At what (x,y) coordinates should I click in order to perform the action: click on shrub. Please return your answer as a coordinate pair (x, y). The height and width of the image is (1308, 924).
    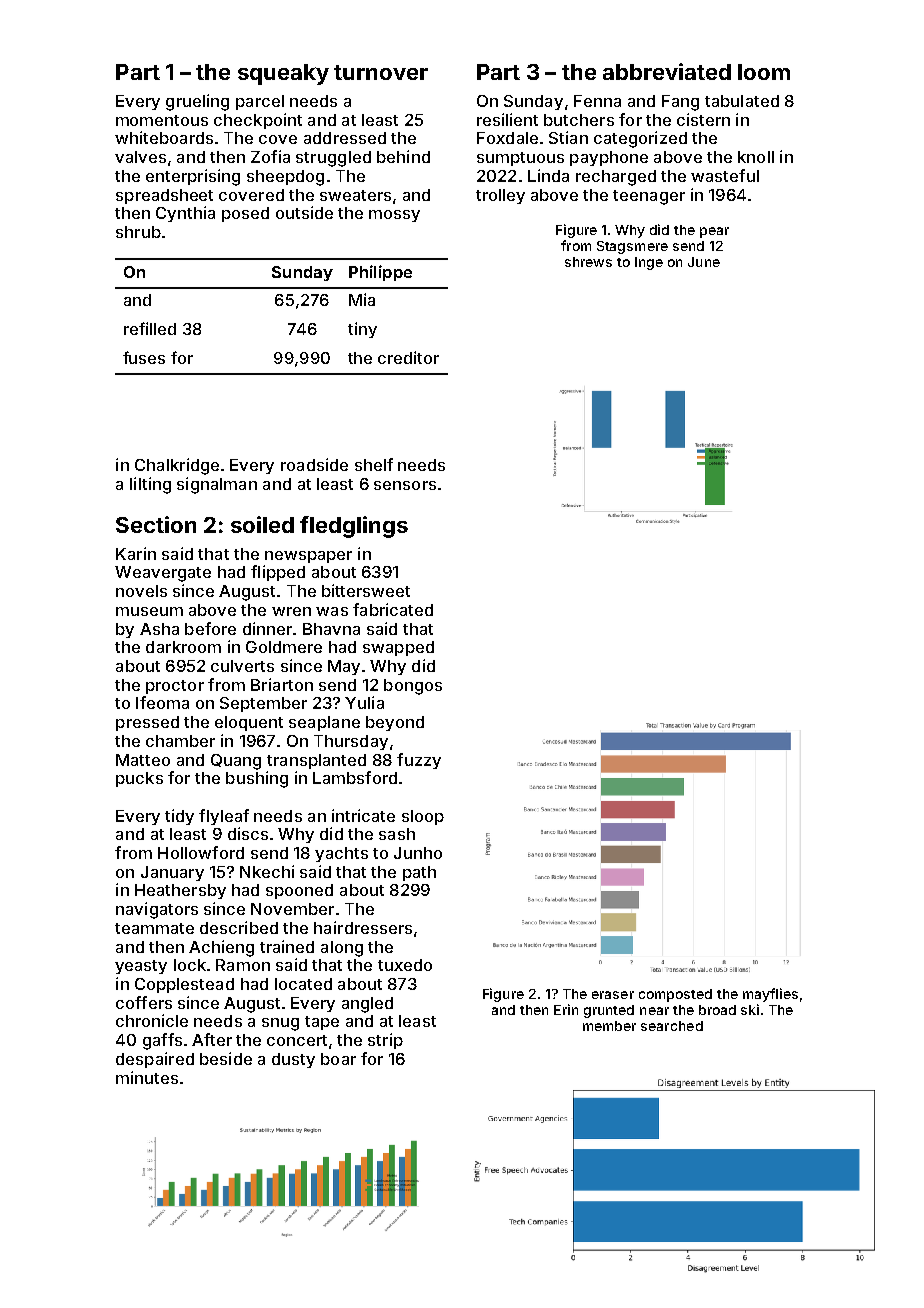
    Looking at the image, I should click on (138, 232).
